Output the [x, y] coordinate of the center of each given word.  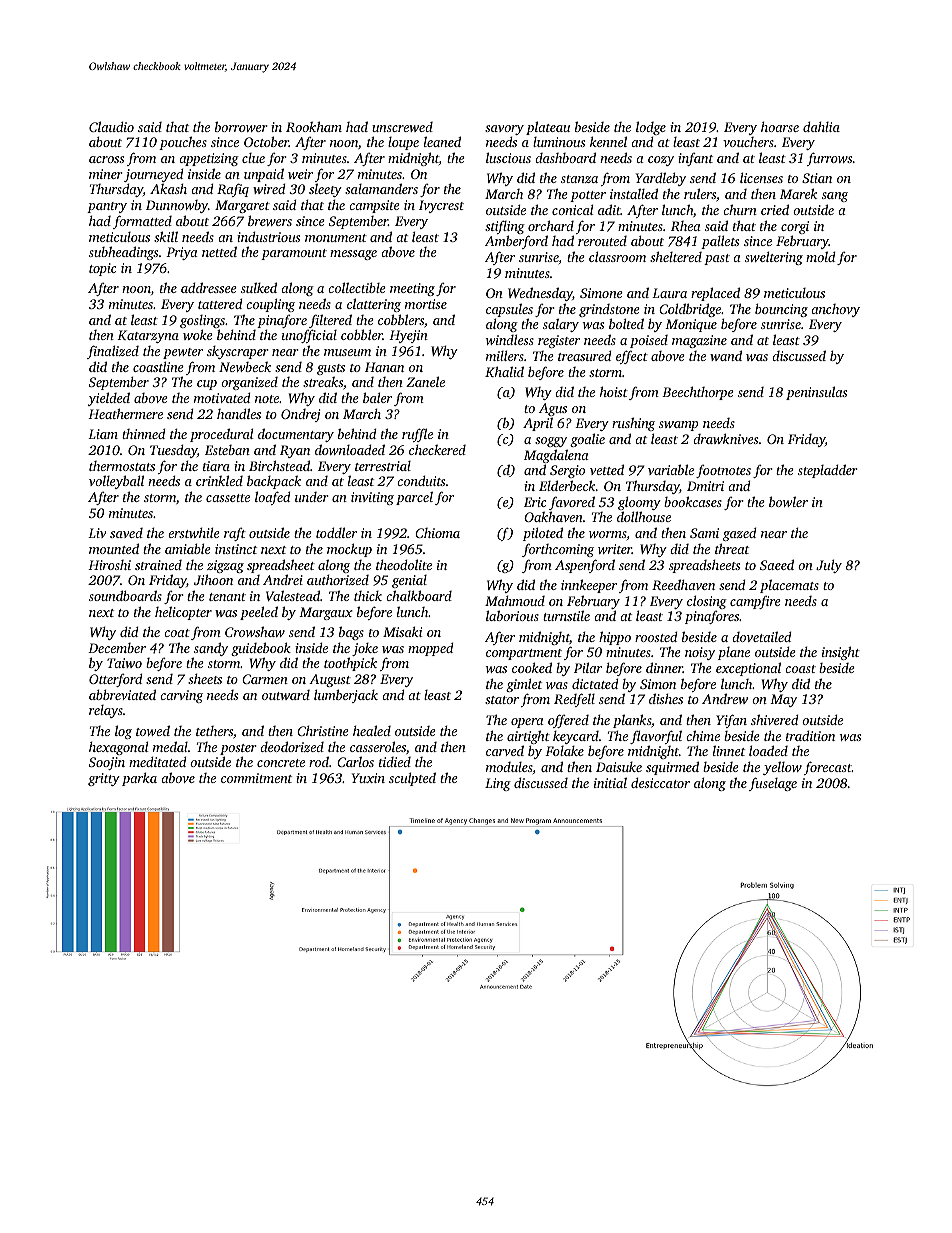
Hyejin [408, 336]
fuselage [773, 784]
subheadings [123, 253]
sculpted [412, 779]
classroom [617, 256]
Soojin [107, 763]
